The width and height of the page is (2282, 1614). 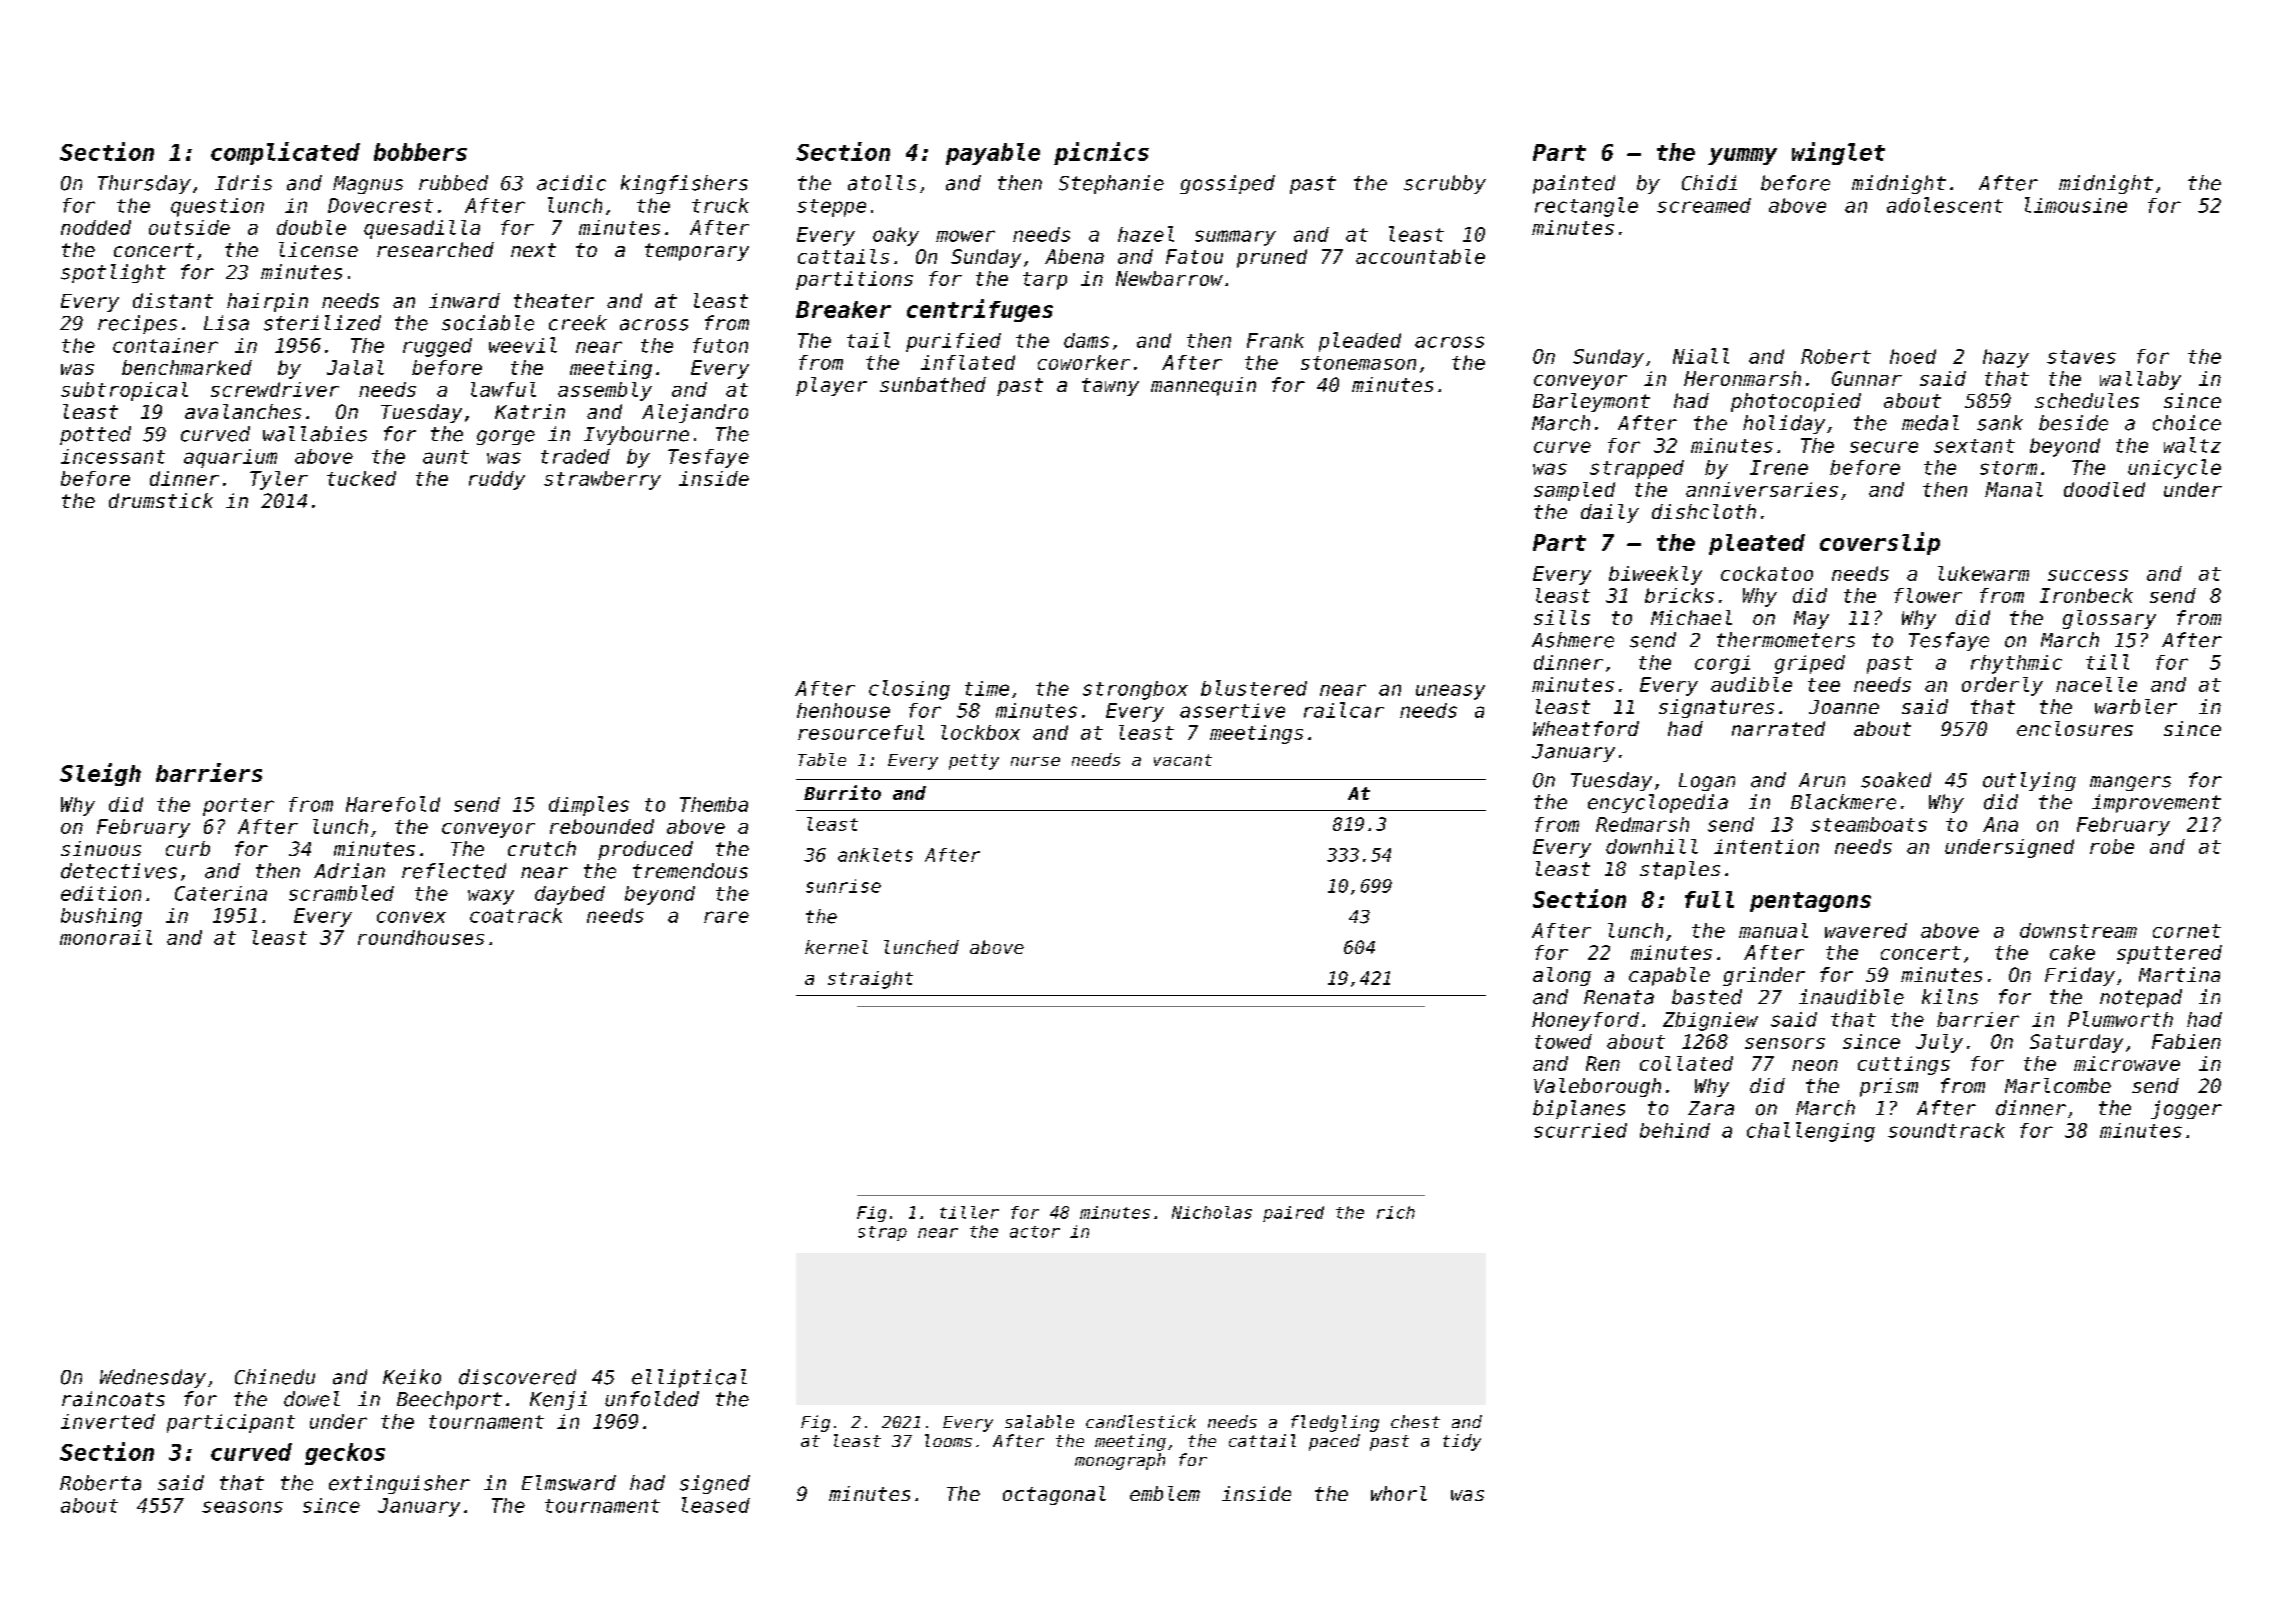 I want to click on bobbers, so click(x=420, y=152).
